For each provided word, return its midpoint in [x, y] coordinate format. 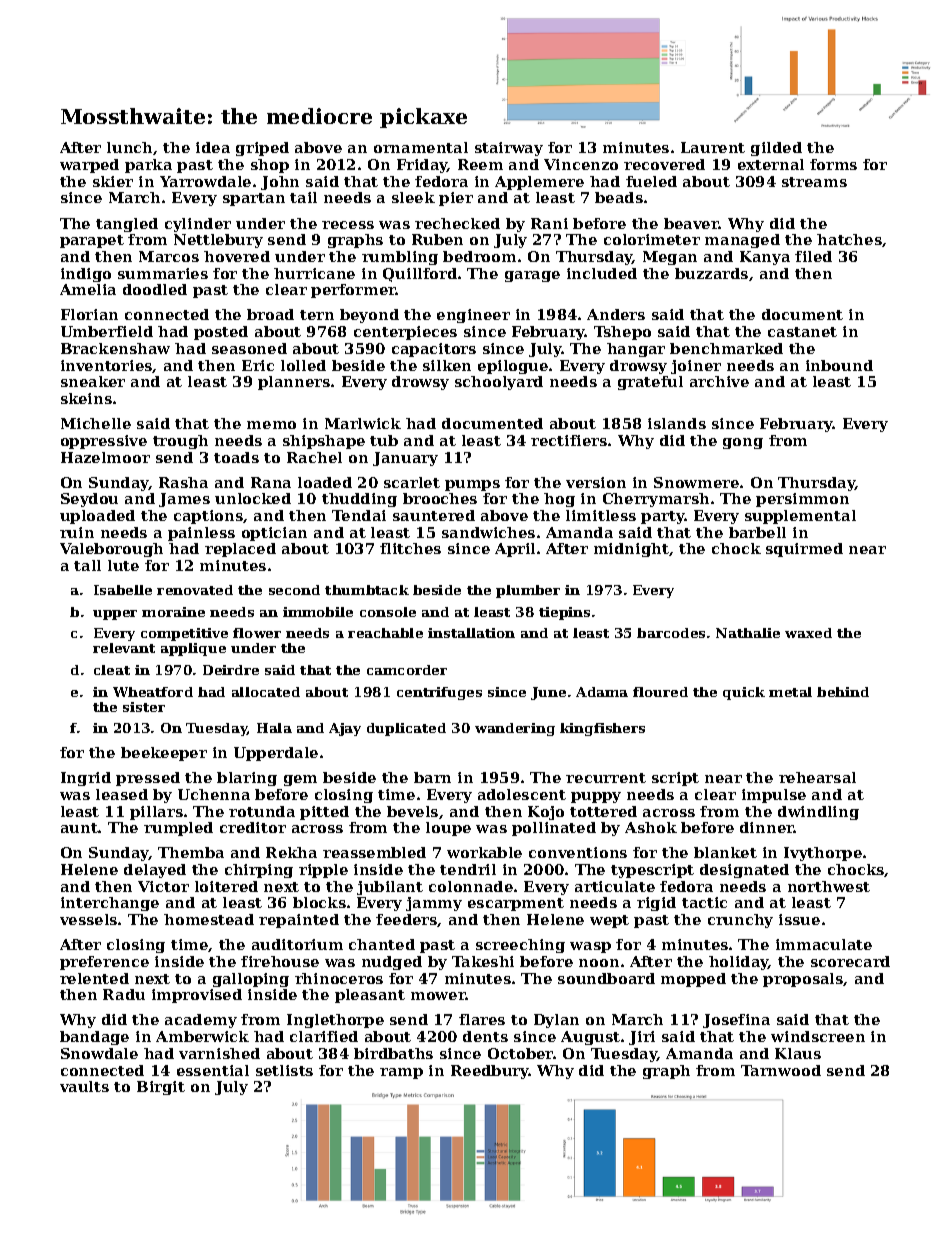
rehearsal [817, 777]
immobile [318, 612]
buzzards [711, 273]
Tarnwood [781, 1070]
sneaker [93, 381]
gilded [776, 149]
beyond [369, 316]
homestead [209, 919]
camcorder [407, 670]
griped [262, 149]
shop [270, 166]
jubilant [390, 888]
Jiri [642, 1038]
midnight [631, 550]
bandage [94, 1038]
